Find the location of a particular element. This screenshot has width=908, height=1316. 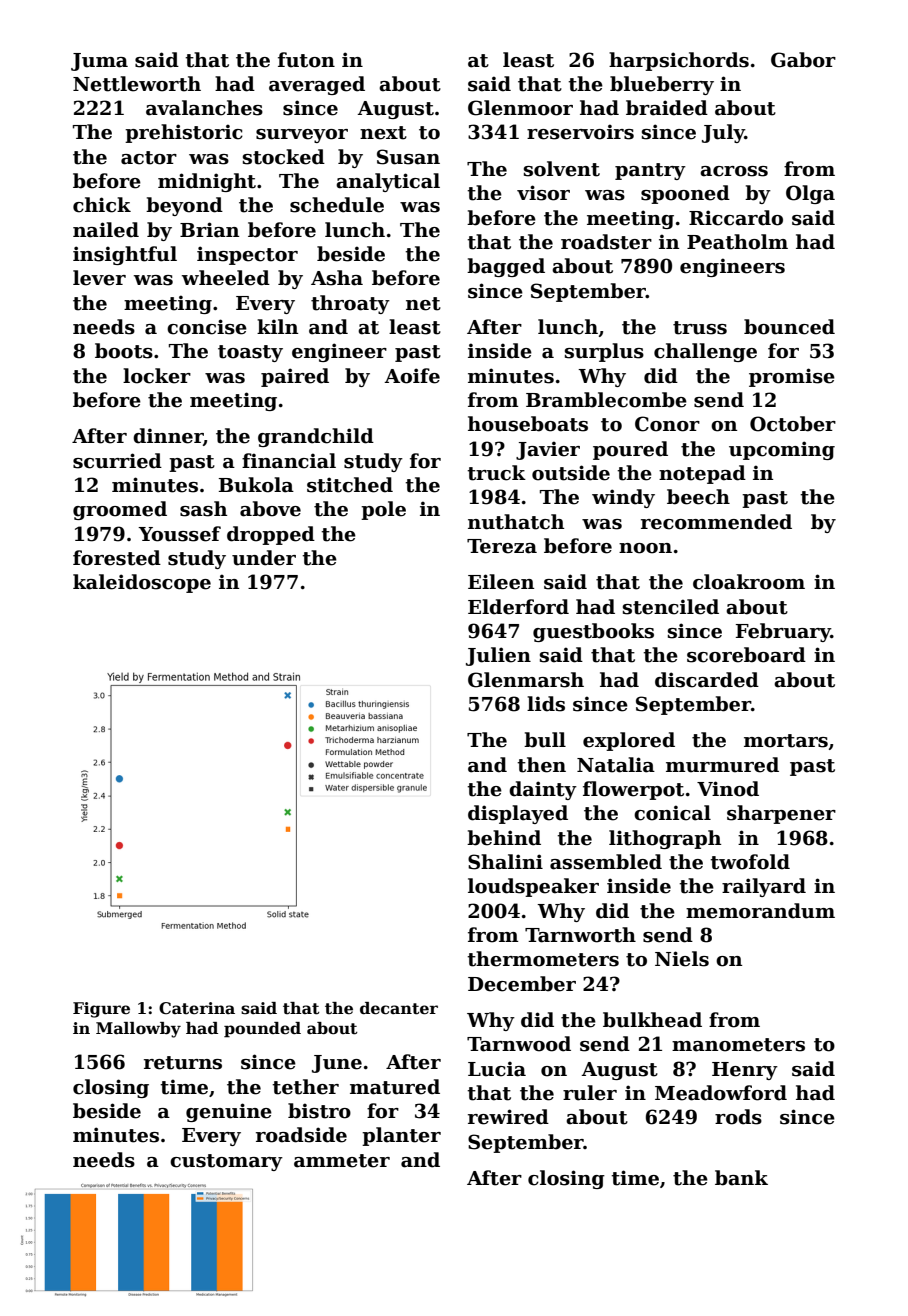

Juma is located at coordinates (99, 62).
